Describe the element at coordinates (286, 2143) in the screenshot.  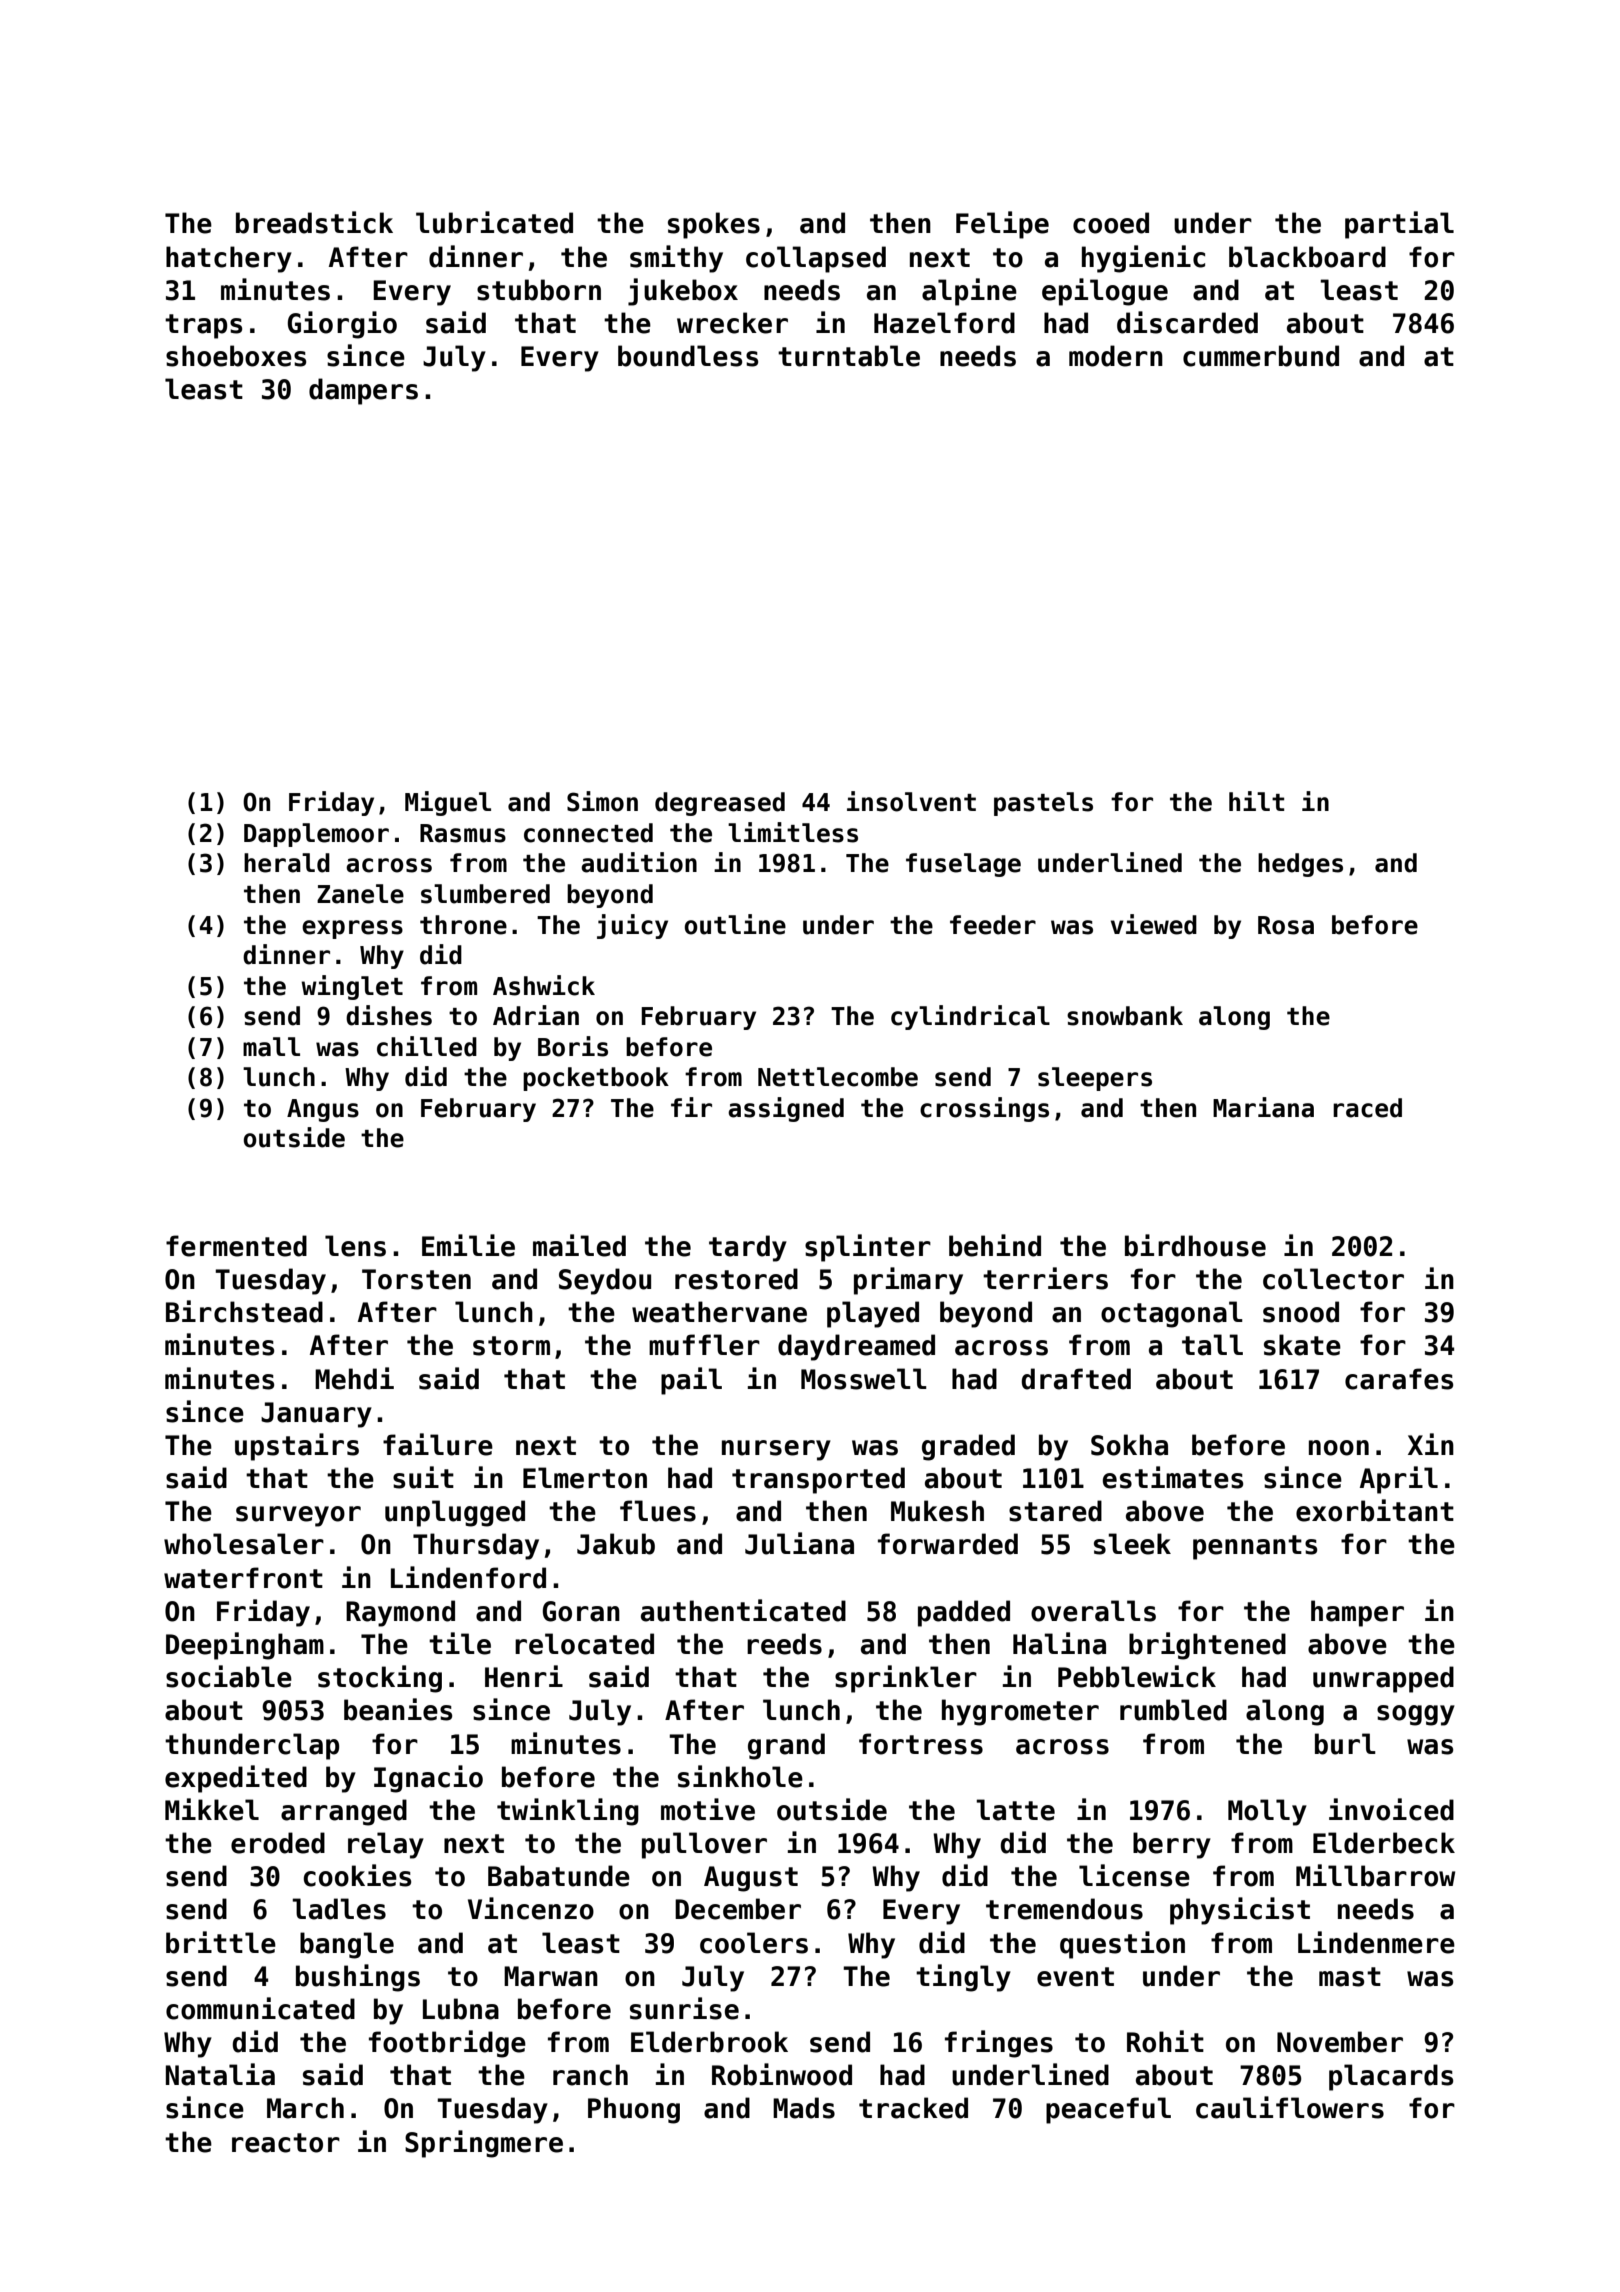
I see `reactor` at that location.
